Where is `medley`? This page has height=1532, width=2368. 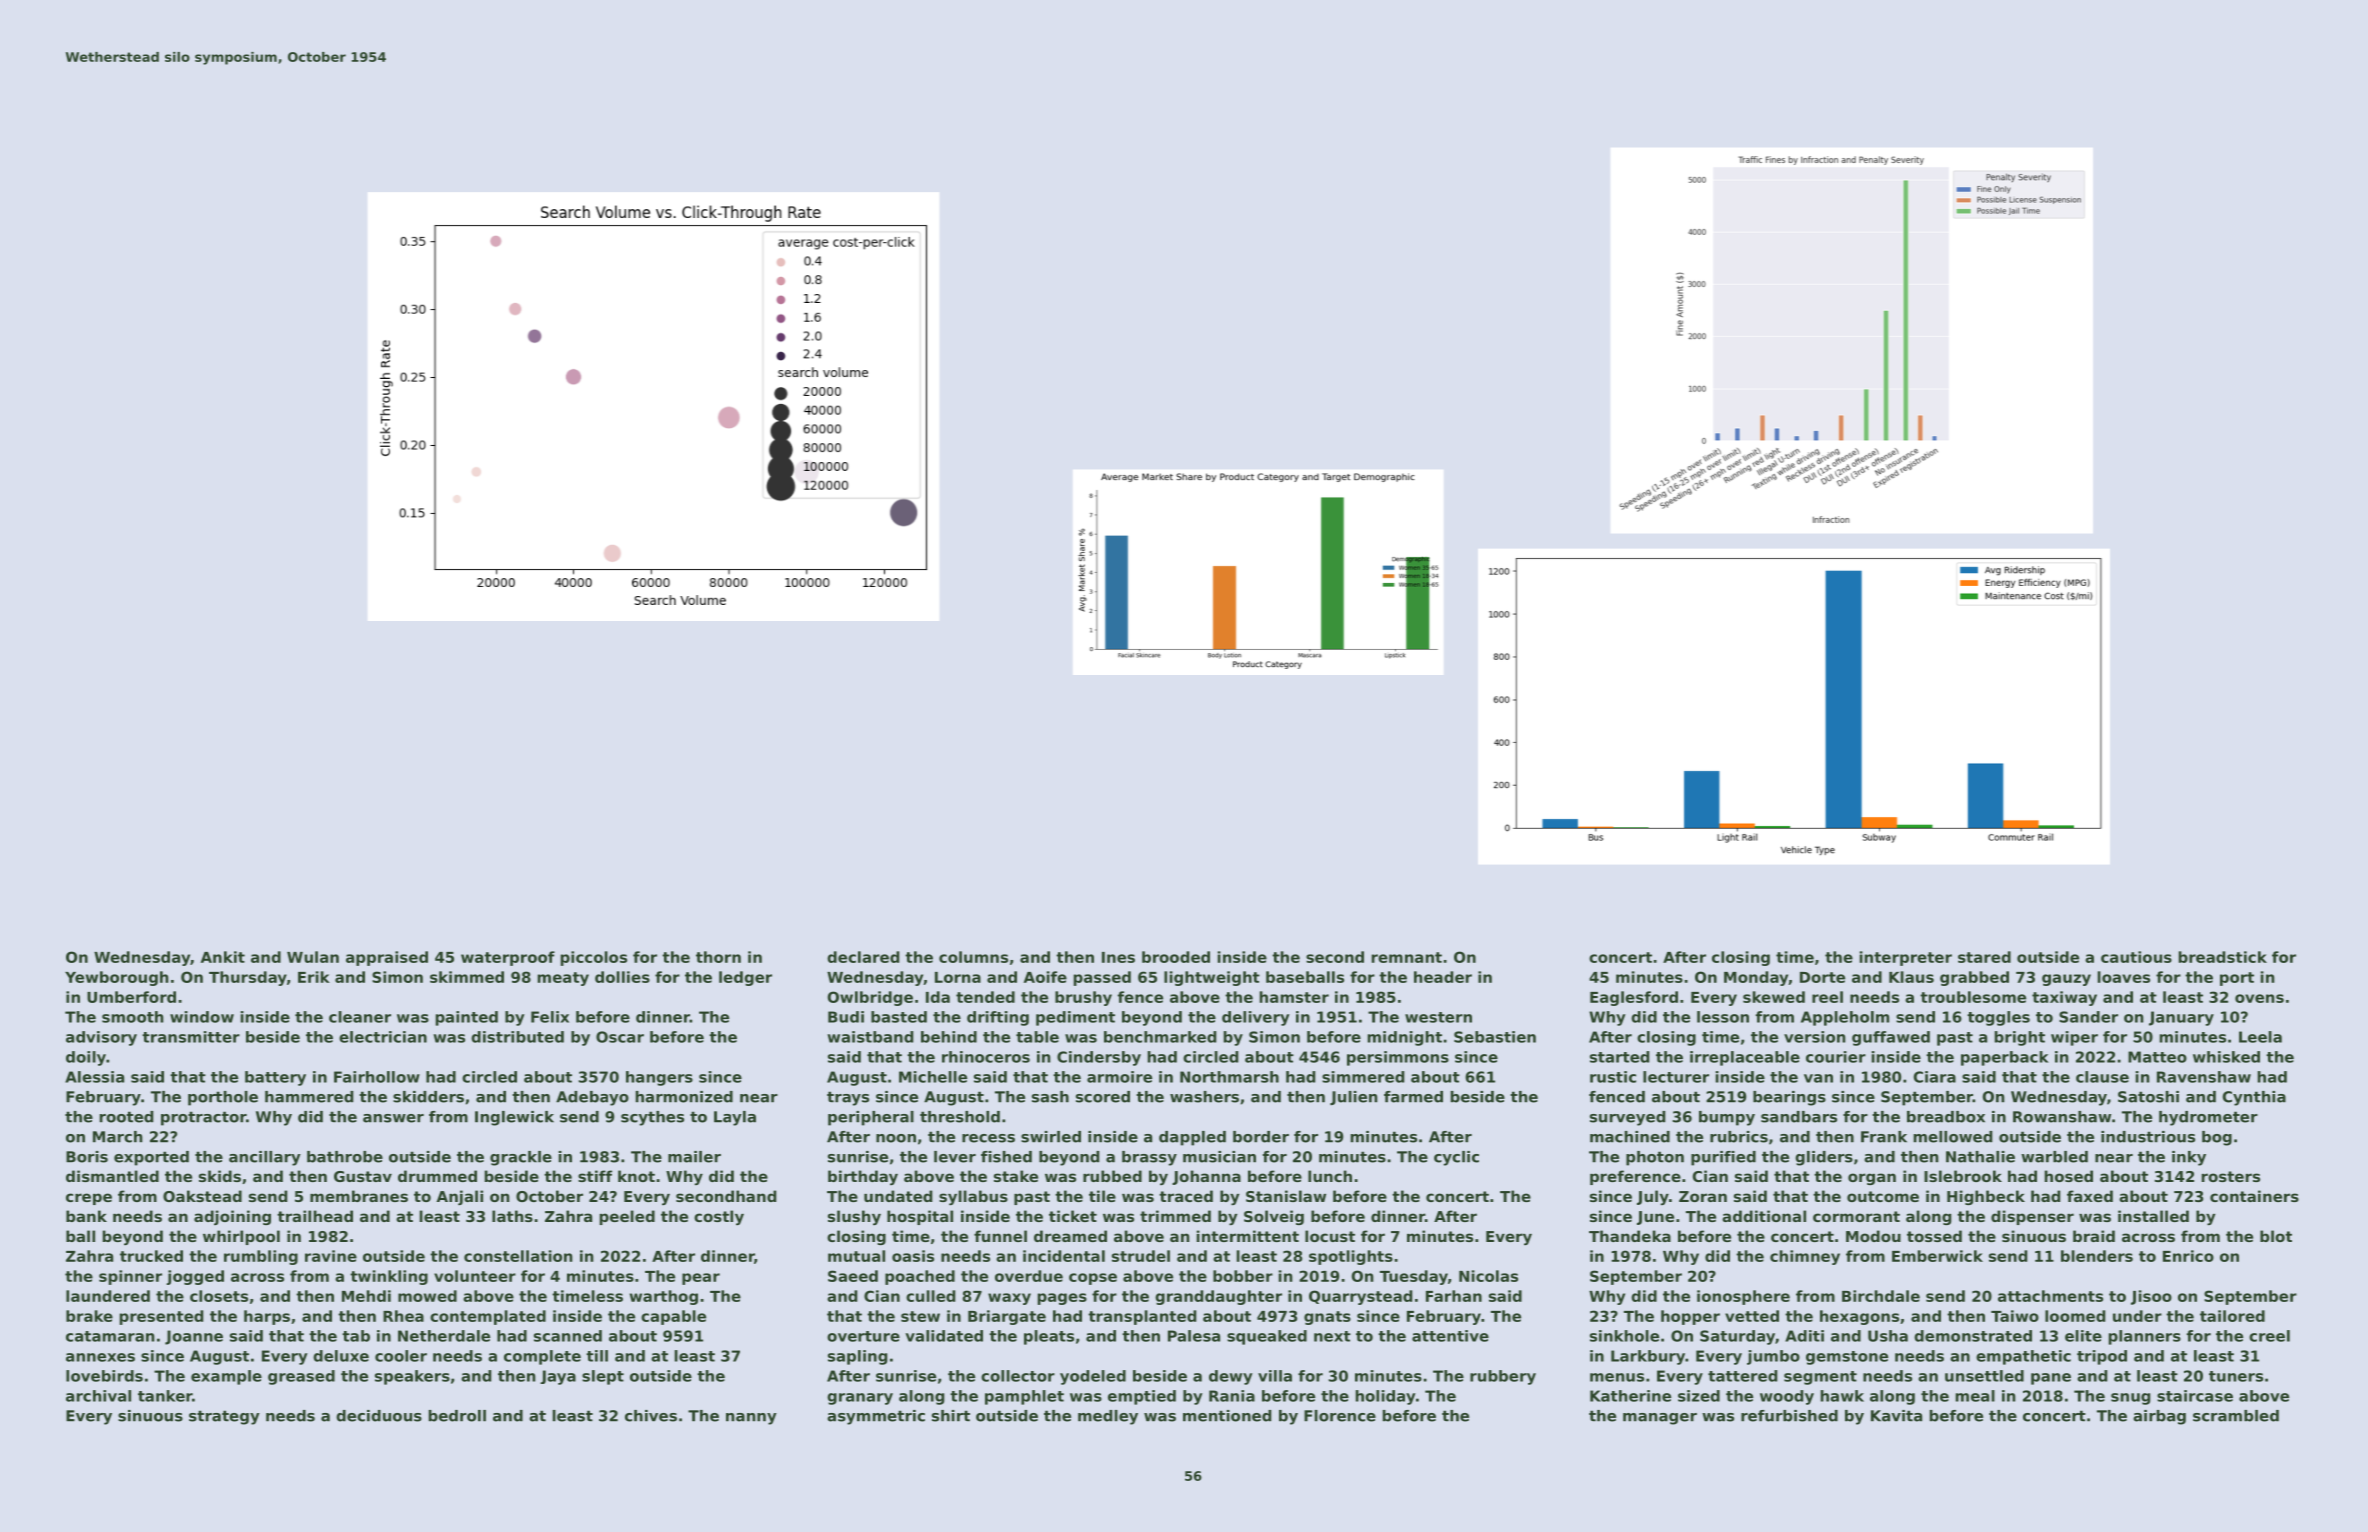
medley is located at coordinates (1108, 1417).
